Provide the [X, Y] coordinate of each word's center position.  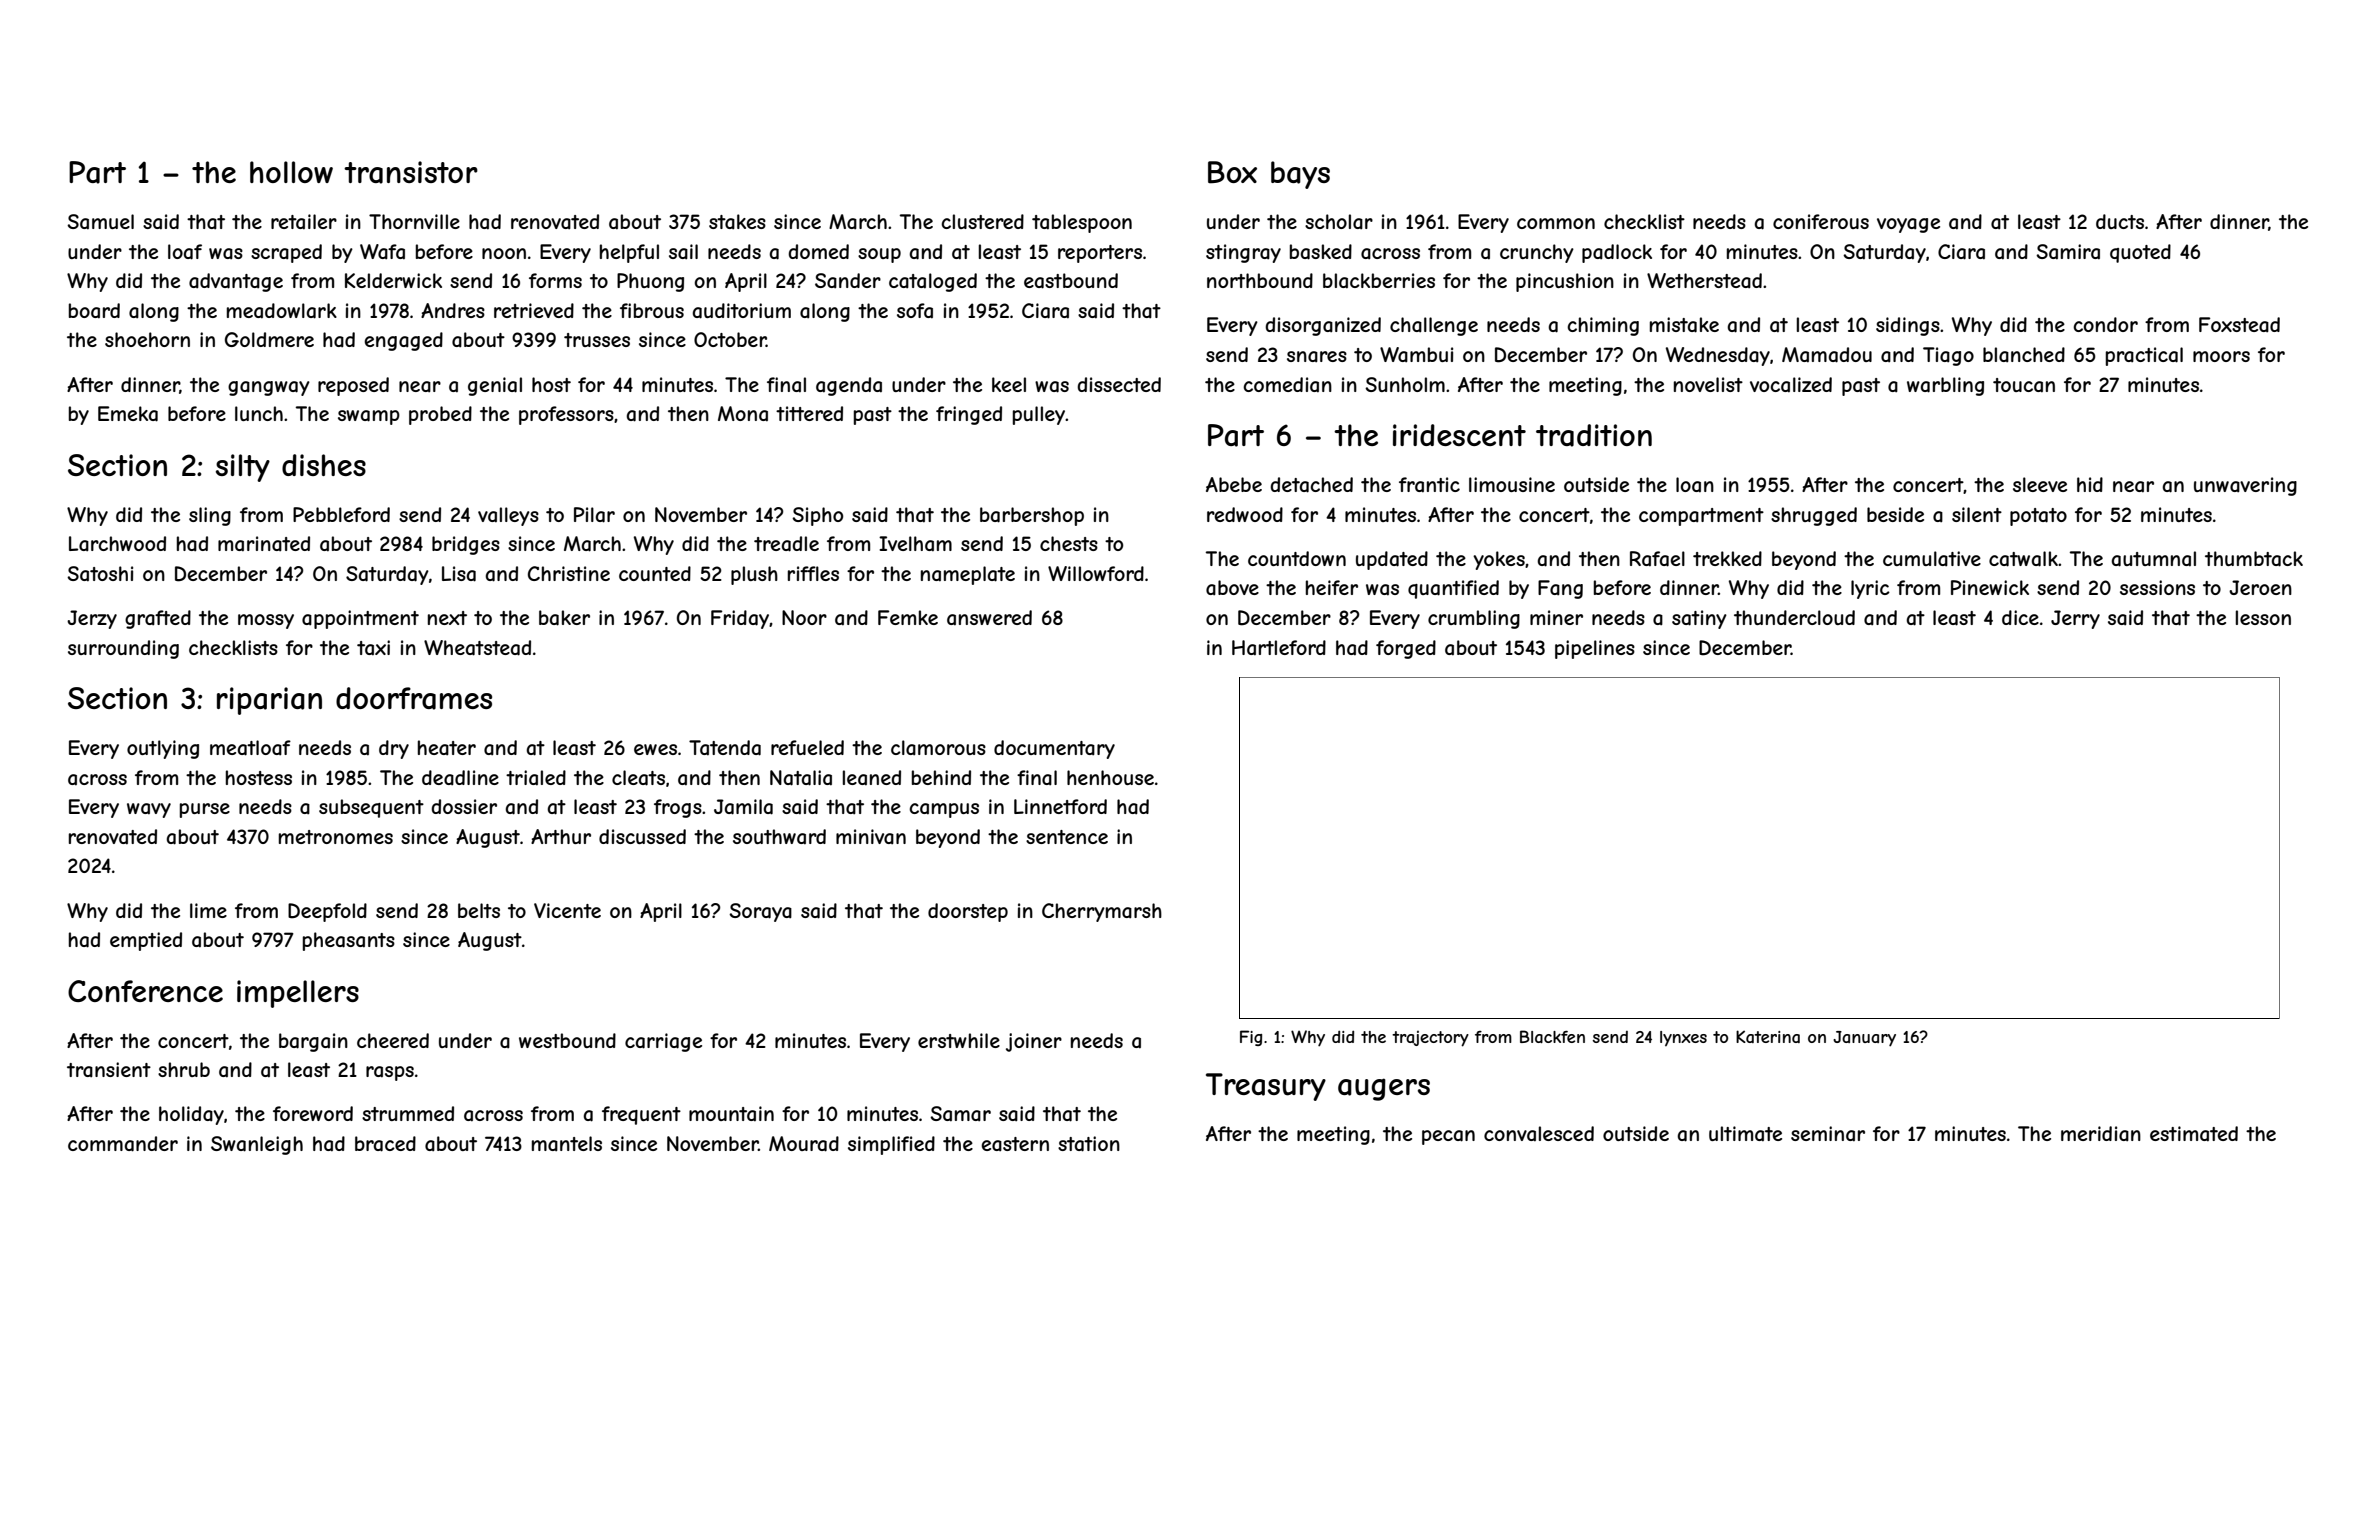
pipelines [1595, 649]
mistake [1684, 325]
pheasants [349, 941]
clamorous [938, 748]
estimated [2194, 1134]
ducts [2120, 221]
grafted [158, 619]
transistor [411, 172]
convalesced [1539, 1134]
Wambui [1416, 355]
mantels [567, 1144]
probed [440, 415]
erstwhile [959, 1040]
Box [1232, 172]
